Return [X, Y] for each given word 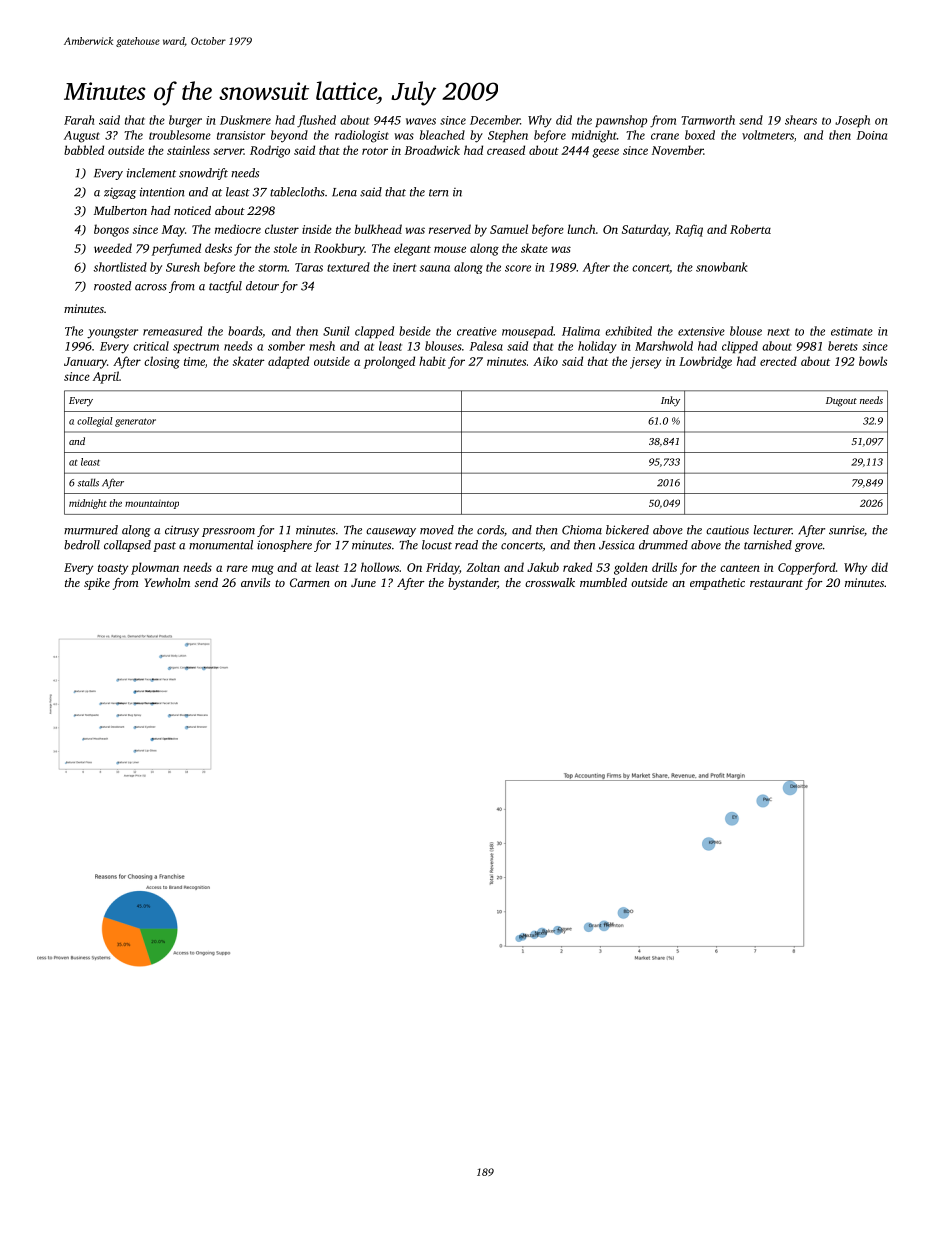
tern [439, 193]
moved [437, 530]
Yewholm [167, 582]
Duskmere [245, 120]
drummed [663, 545]
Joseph [852, 121]
